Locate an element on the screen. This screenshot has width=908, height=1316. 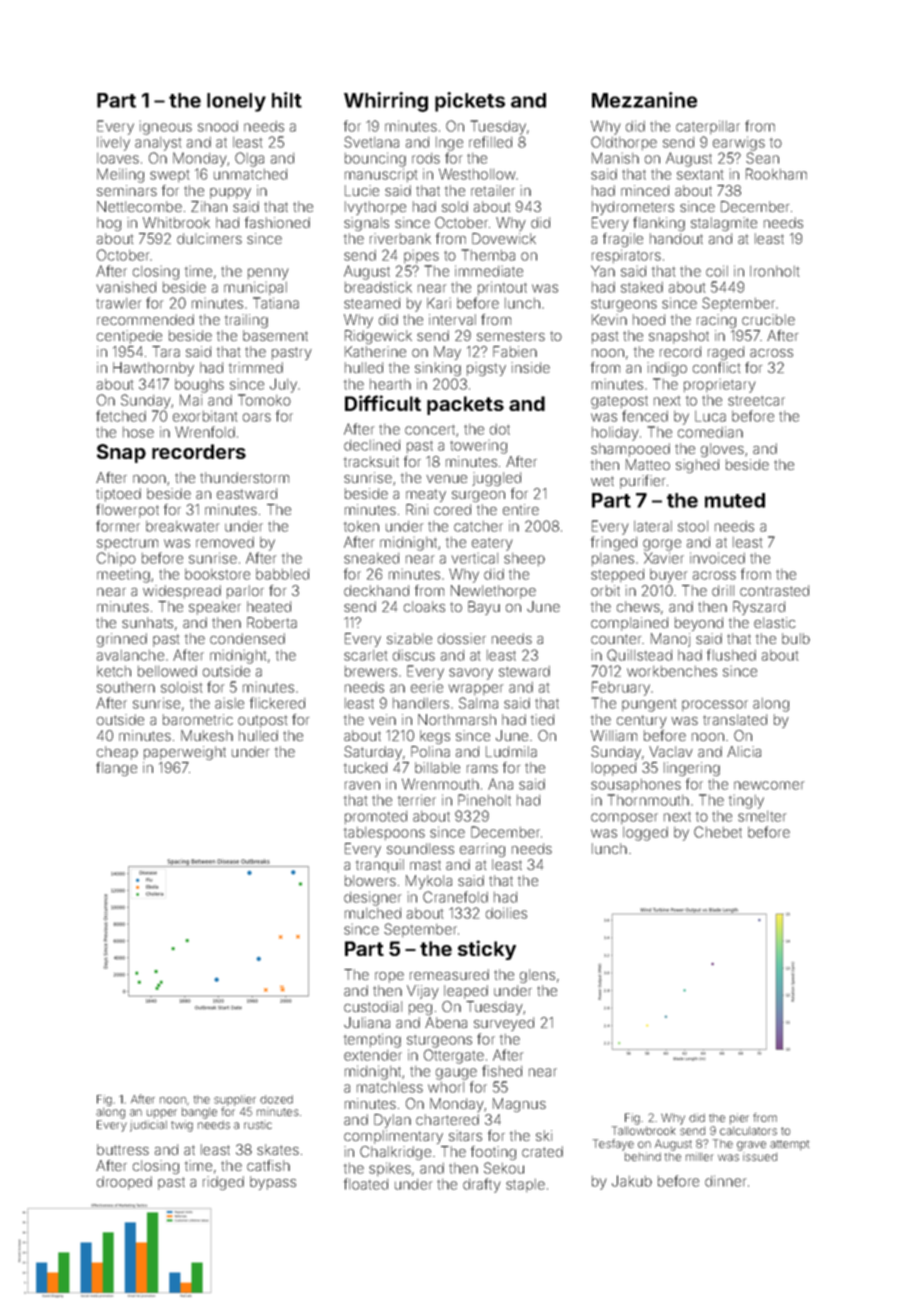
entire is located at coordinates (521, 509).
